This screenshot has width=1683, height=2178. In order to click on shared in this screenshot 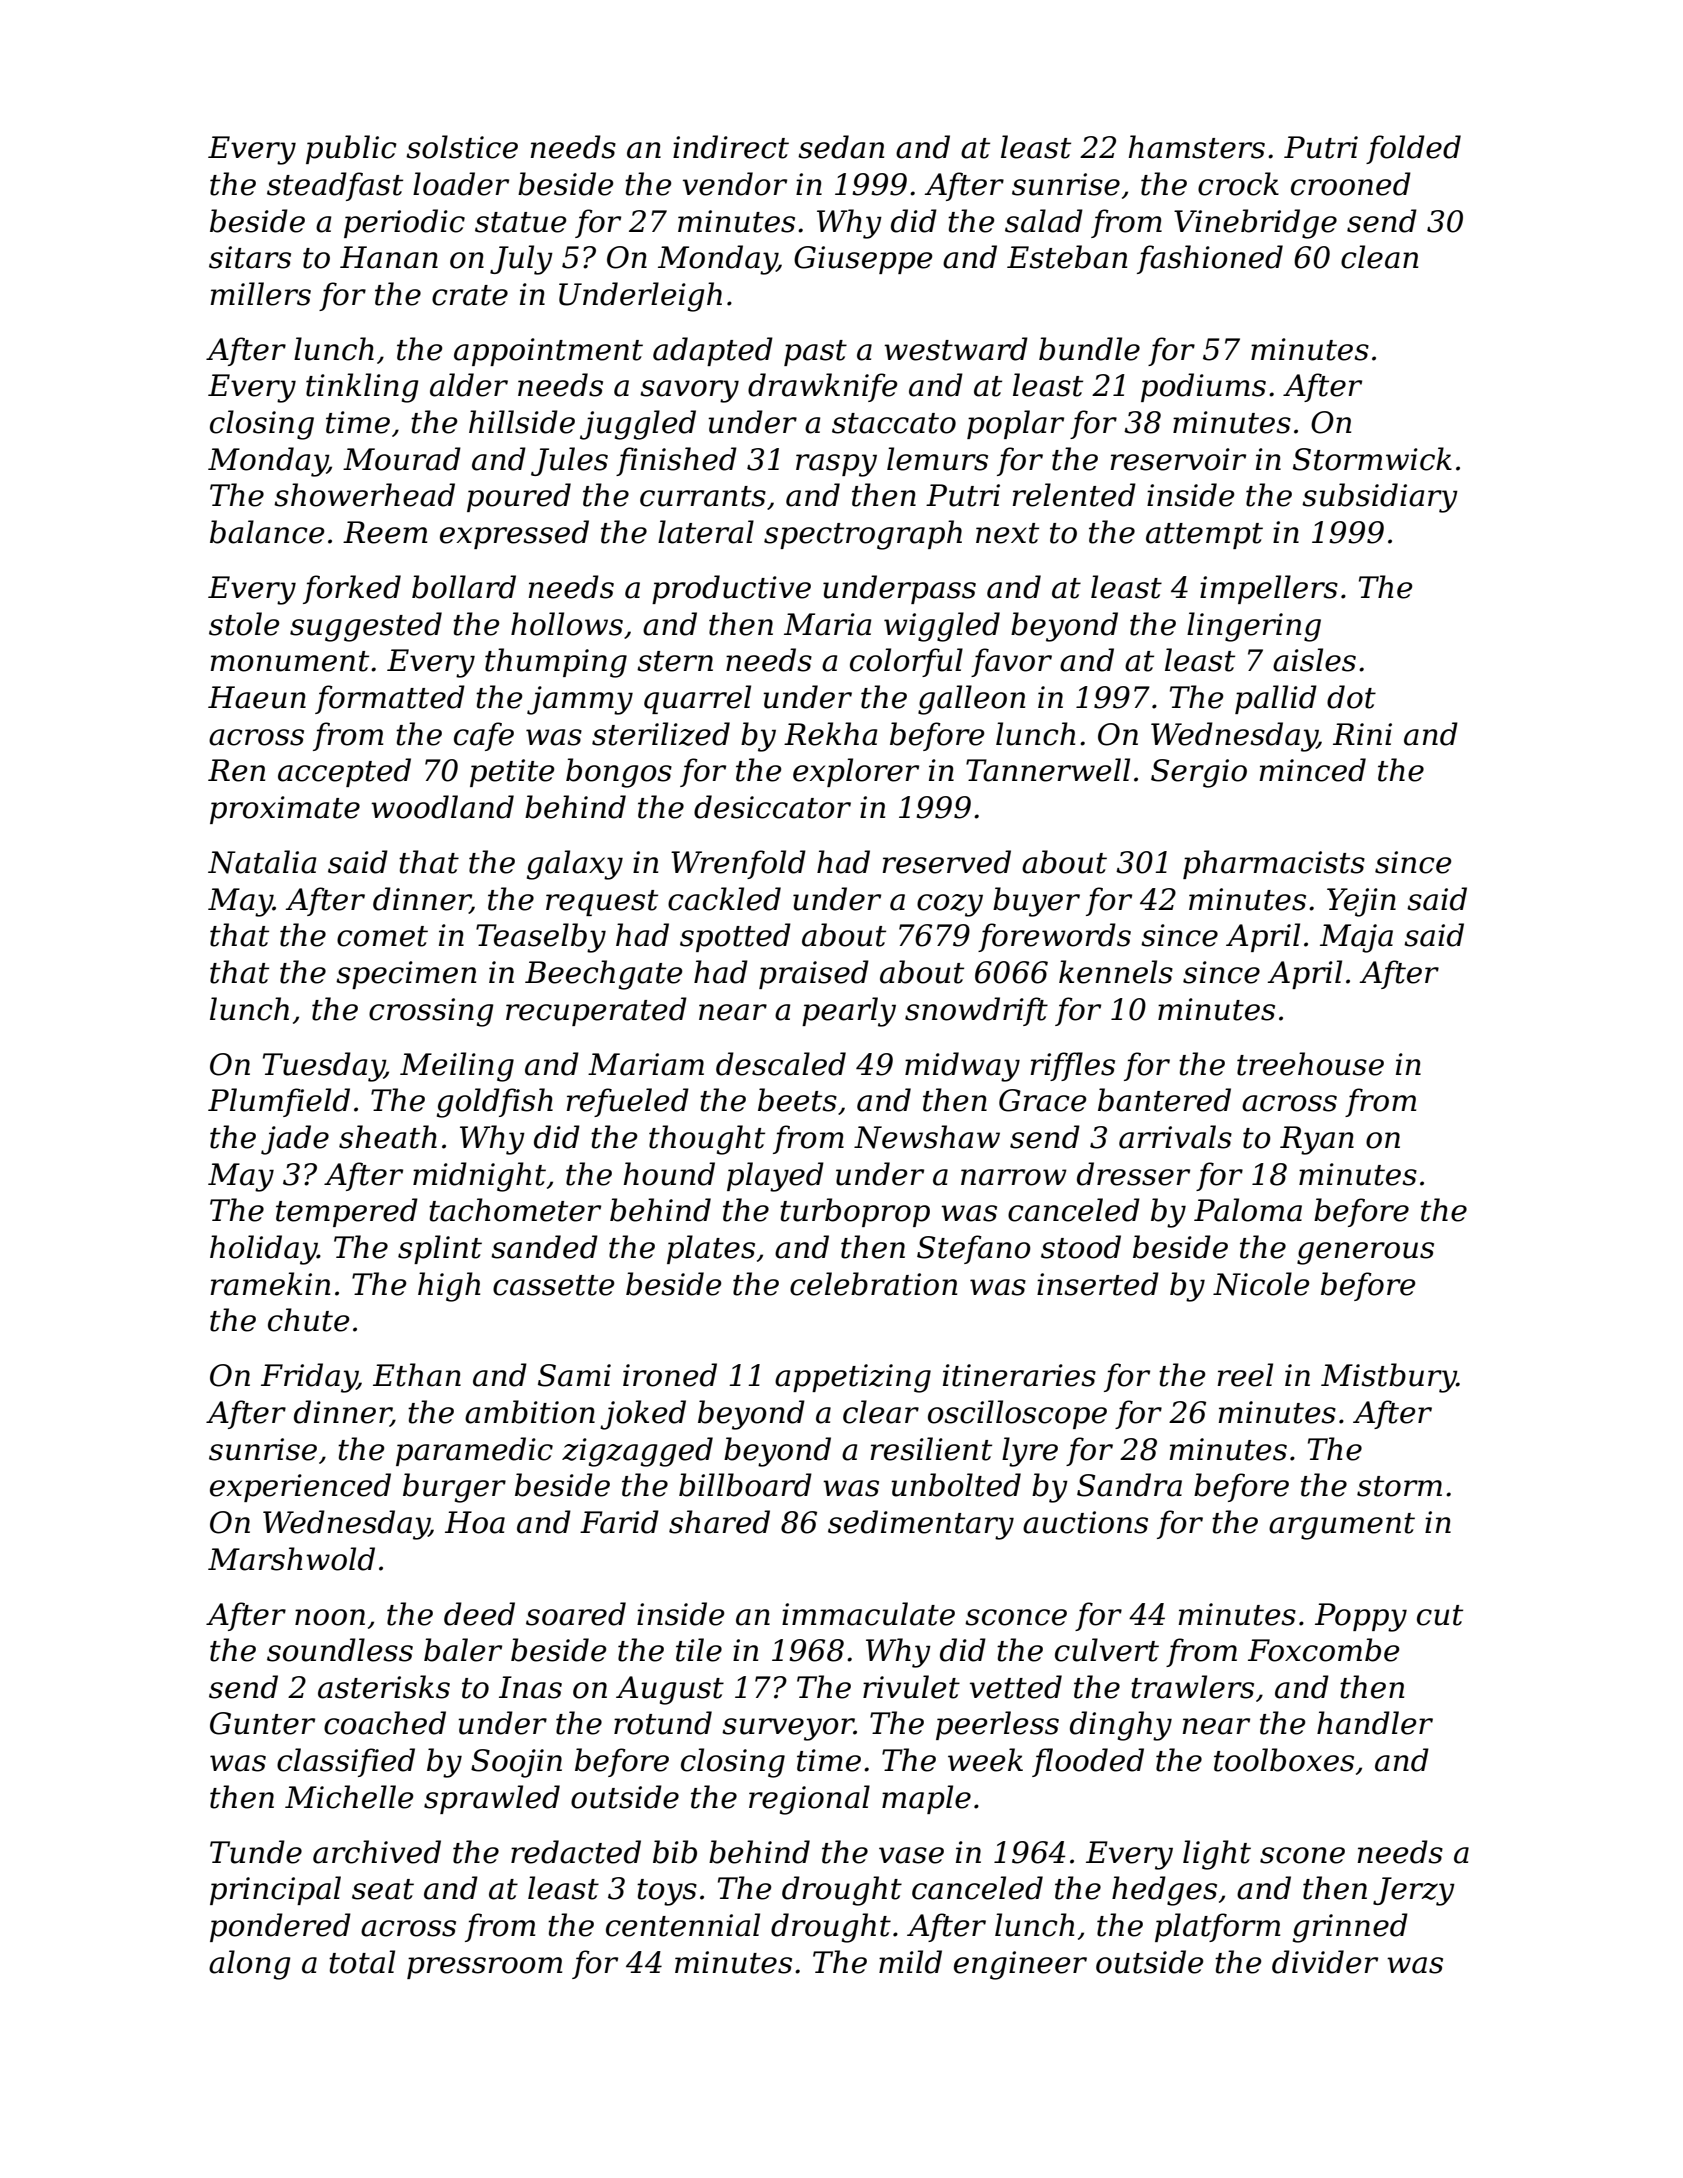, I will do `click(719, 1522)`.
